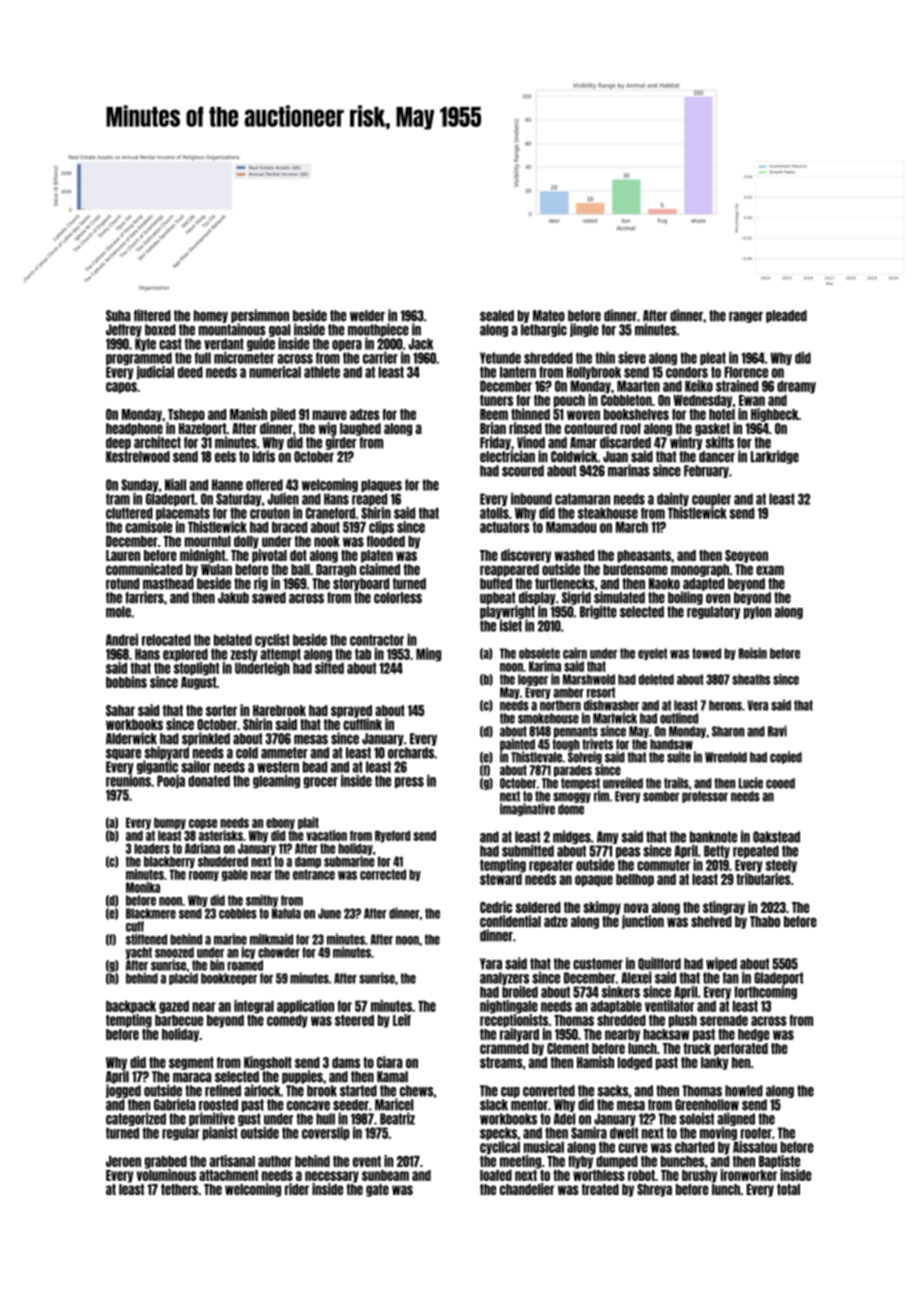 The image size is (924, 1308). What do you see at coordinates (377, 1190) in the document?
I see `gate` at bounding box center [377, 1190].
